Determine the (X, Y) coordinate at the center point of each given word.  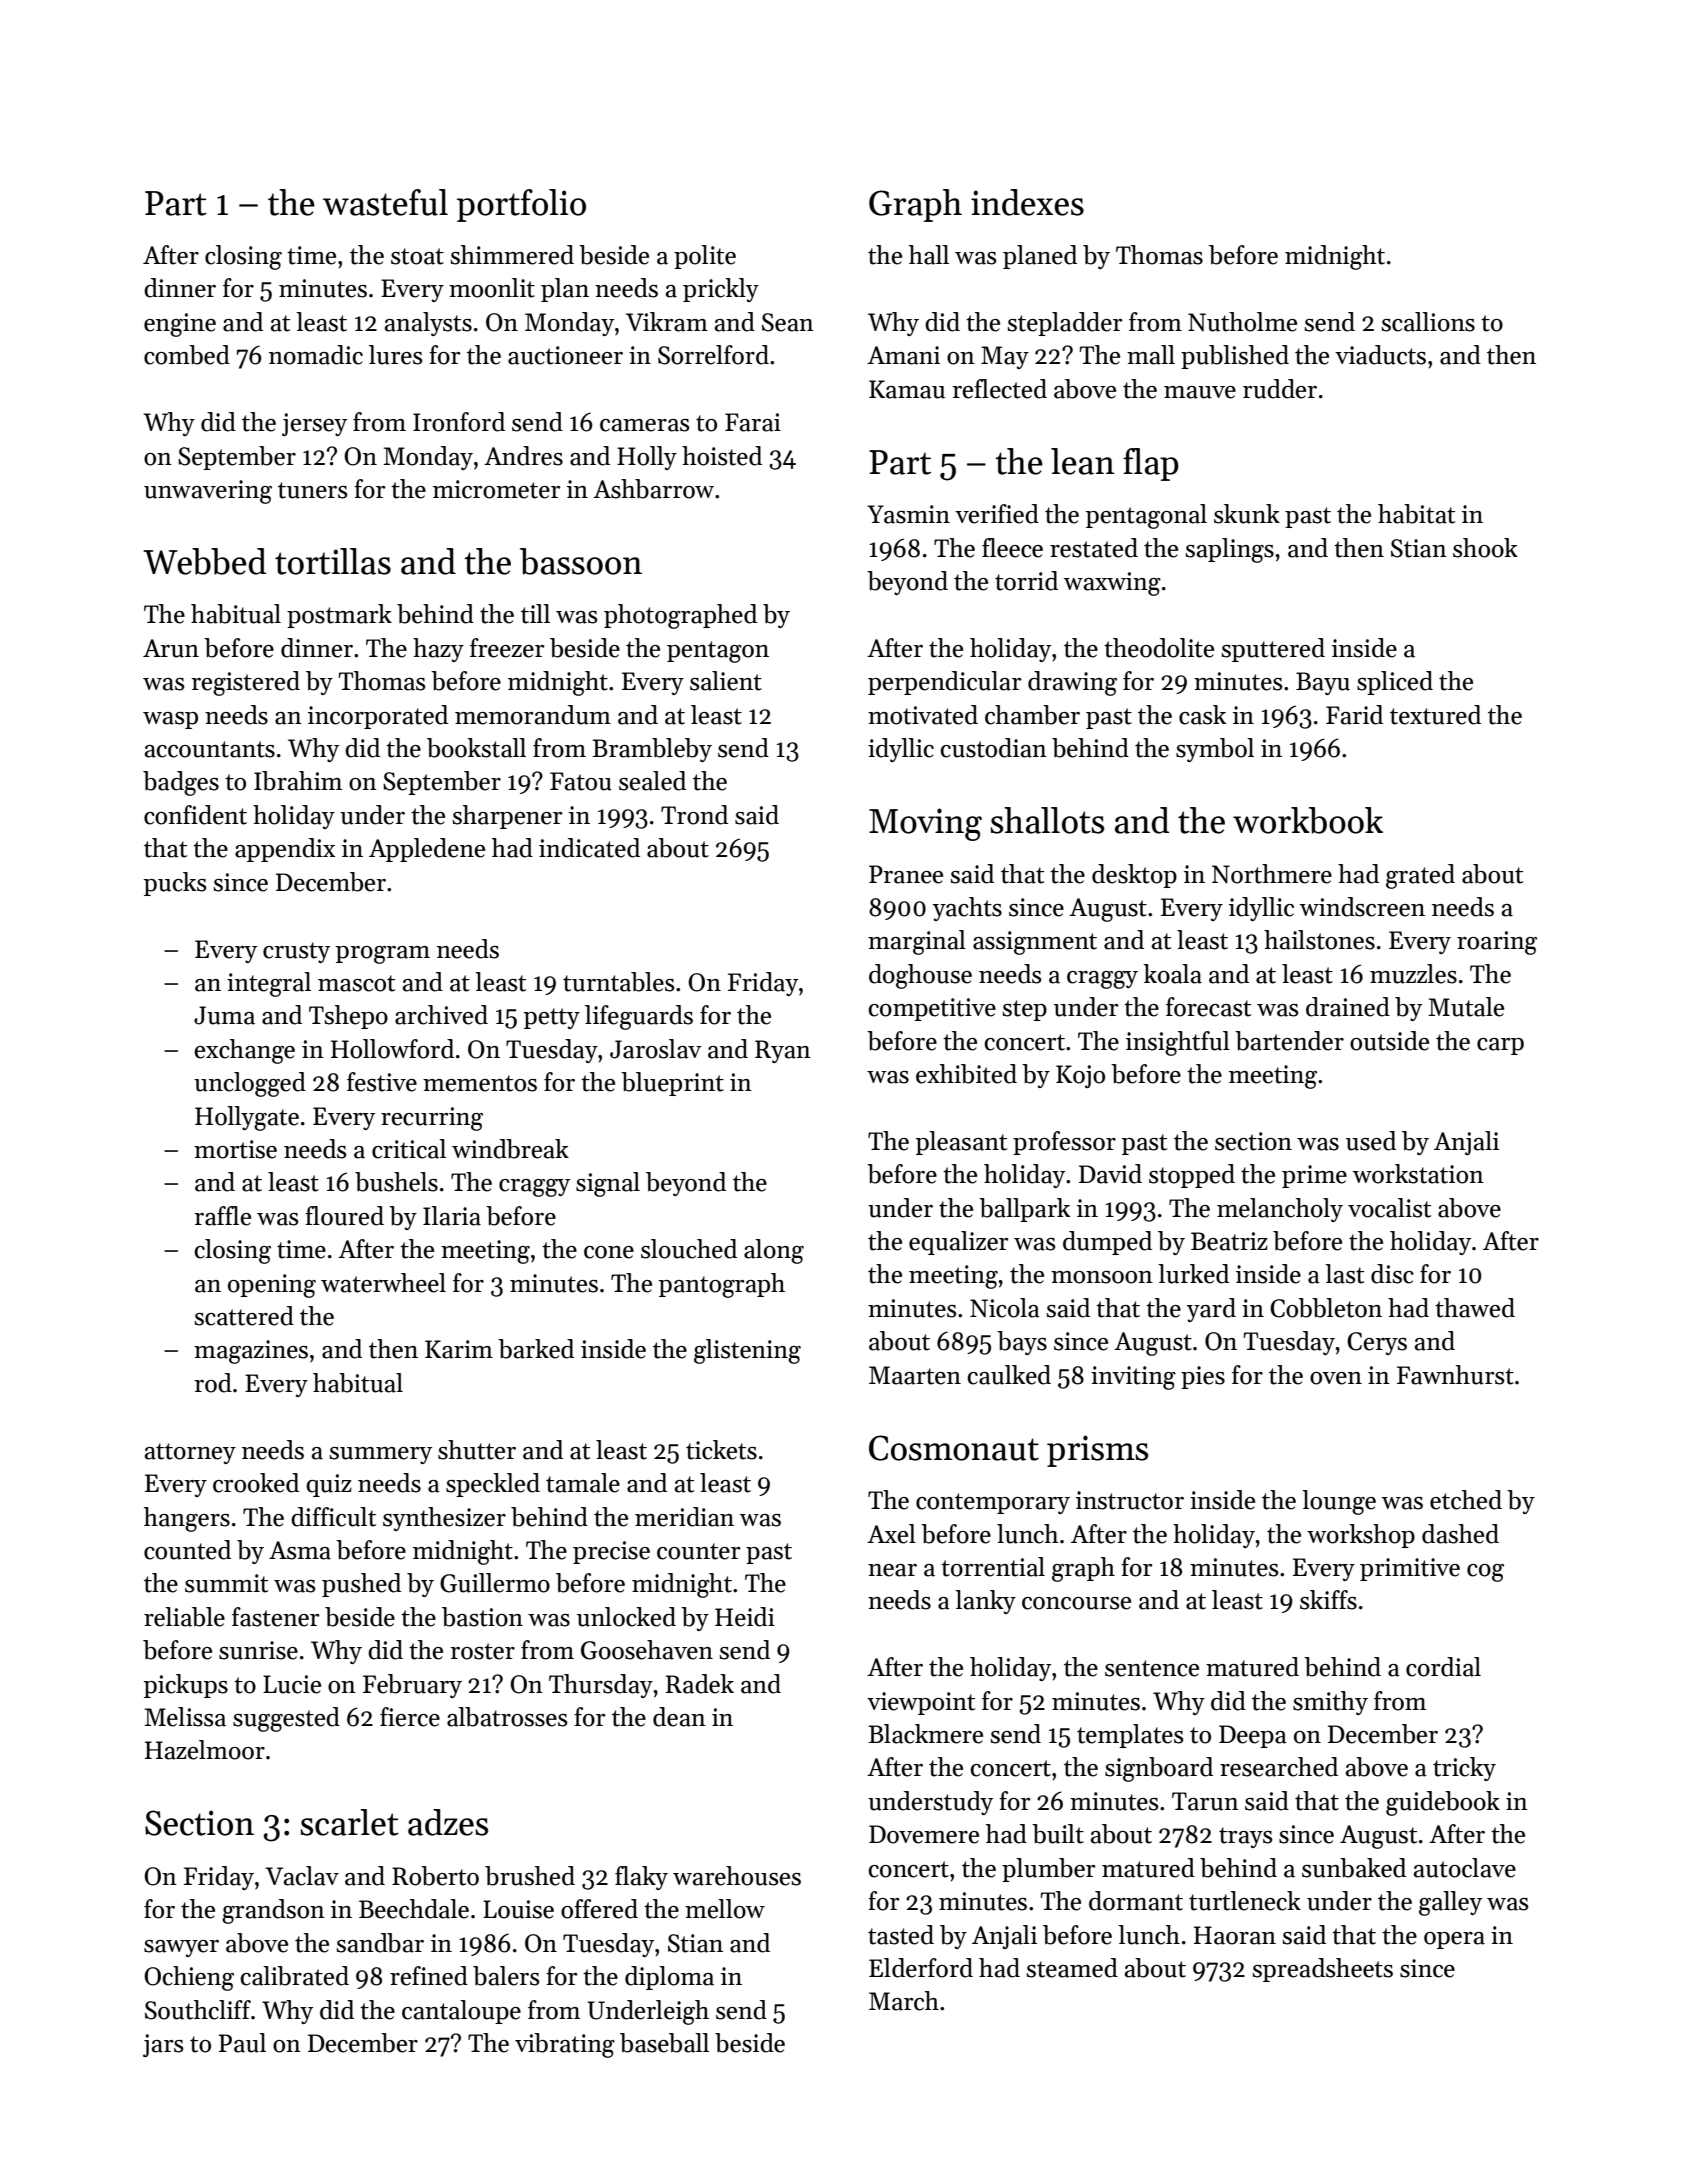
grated (1420, 876)
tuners (313, 490)
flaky (641, 1878)
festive (382, 1082)
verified (997, 514)
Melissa (185, 1717)
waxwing (1112, 584)
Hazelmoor (205, 1750)
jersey (314, 424)
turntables (619, 982)
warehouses (737, 1876)
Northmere (1272, 874)
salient (726, 681)
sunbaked (1354, 1868)
